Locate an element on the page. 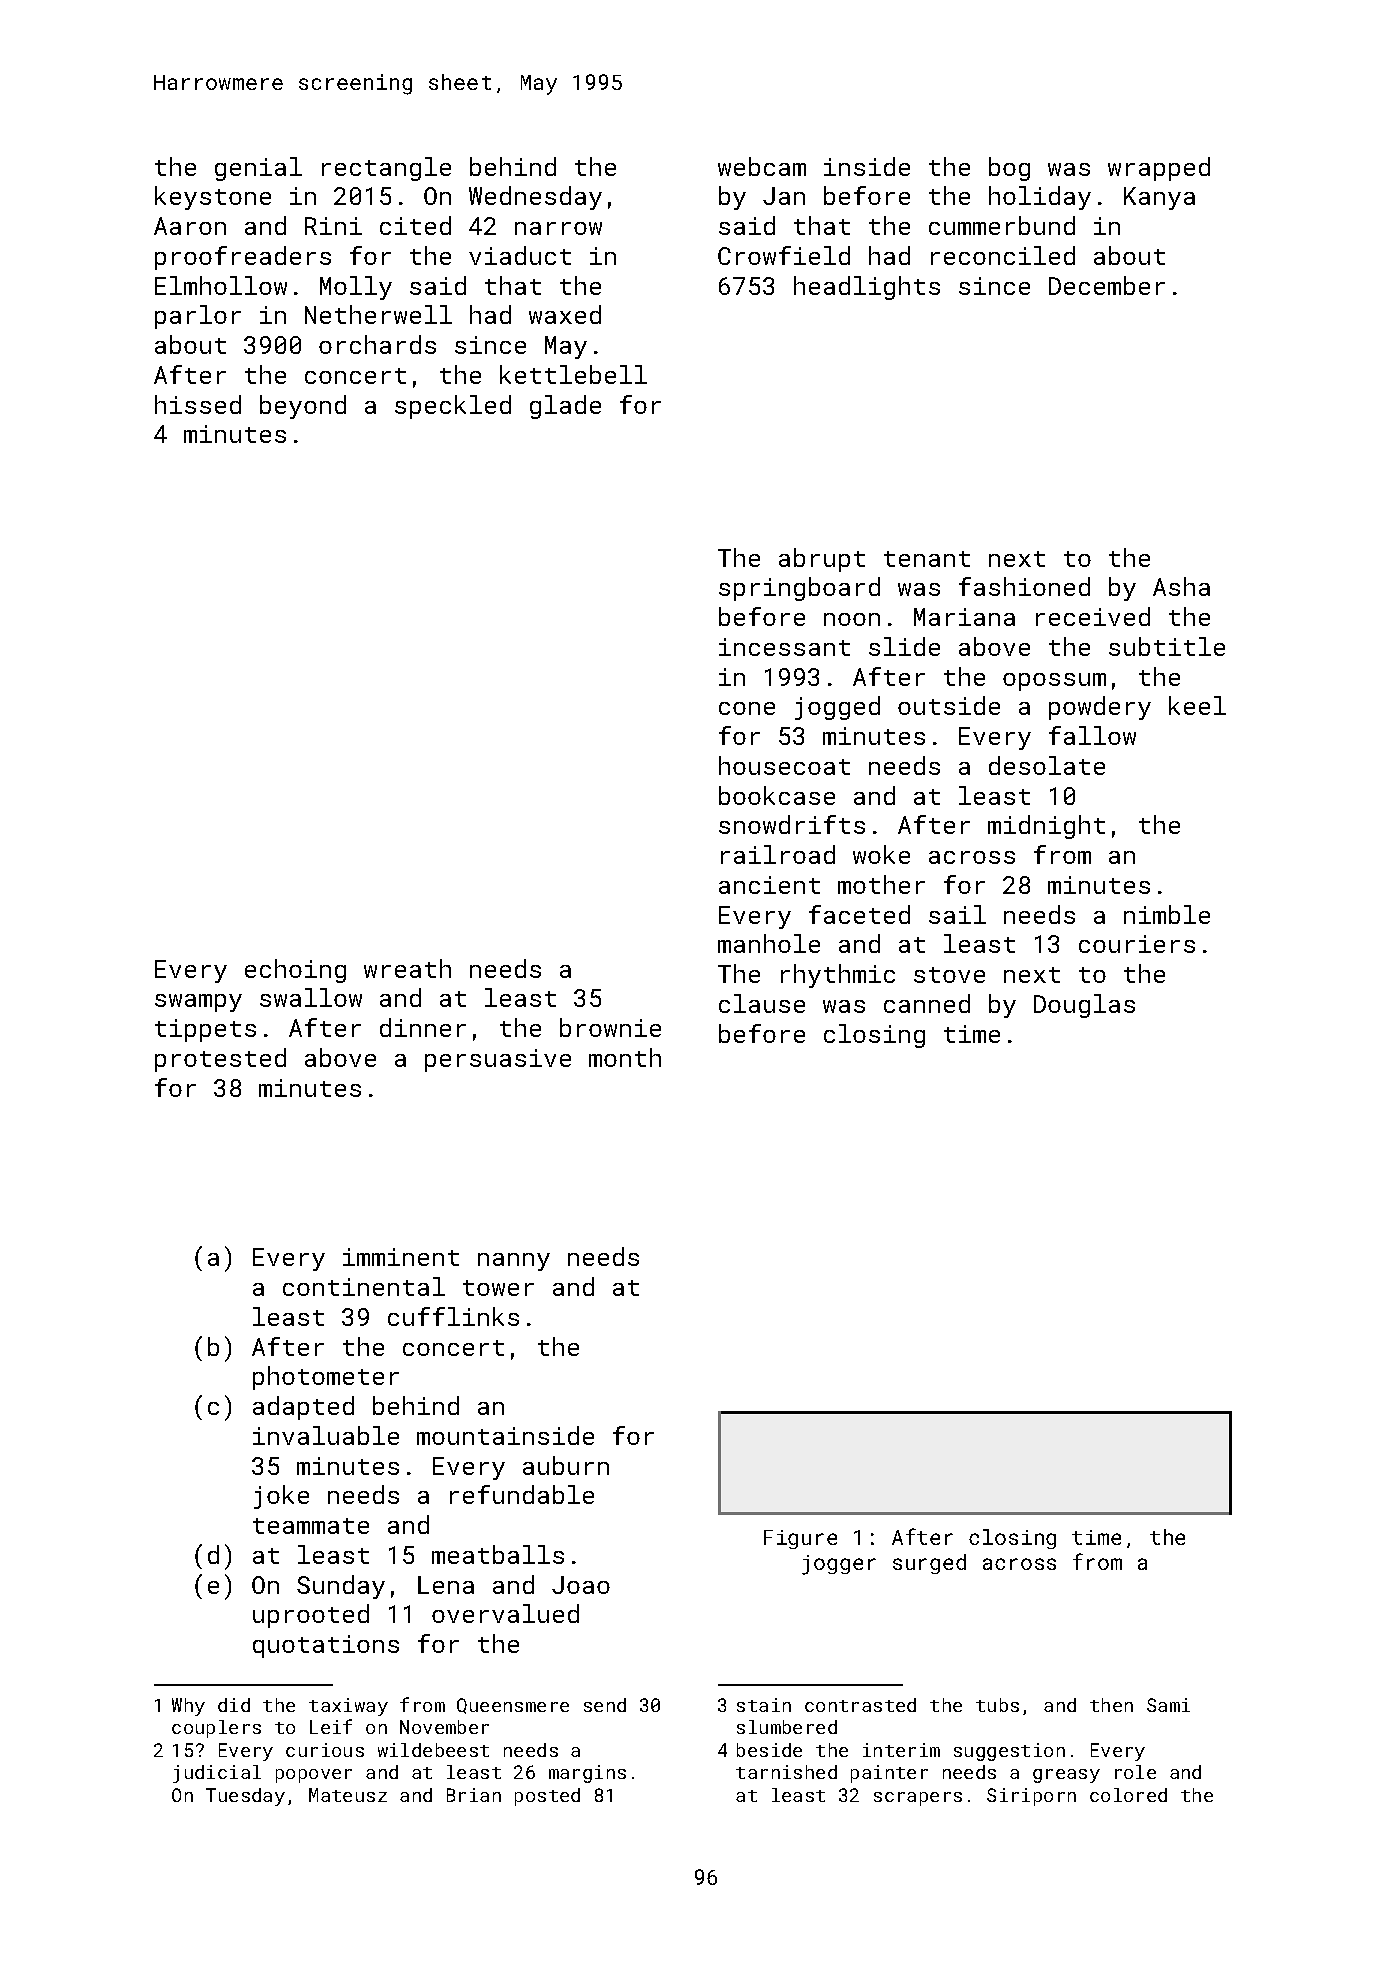 Image resolution: width=1386 pixels, height=1969 pixels. Tuesday is located at coordinates (245, 1797).
